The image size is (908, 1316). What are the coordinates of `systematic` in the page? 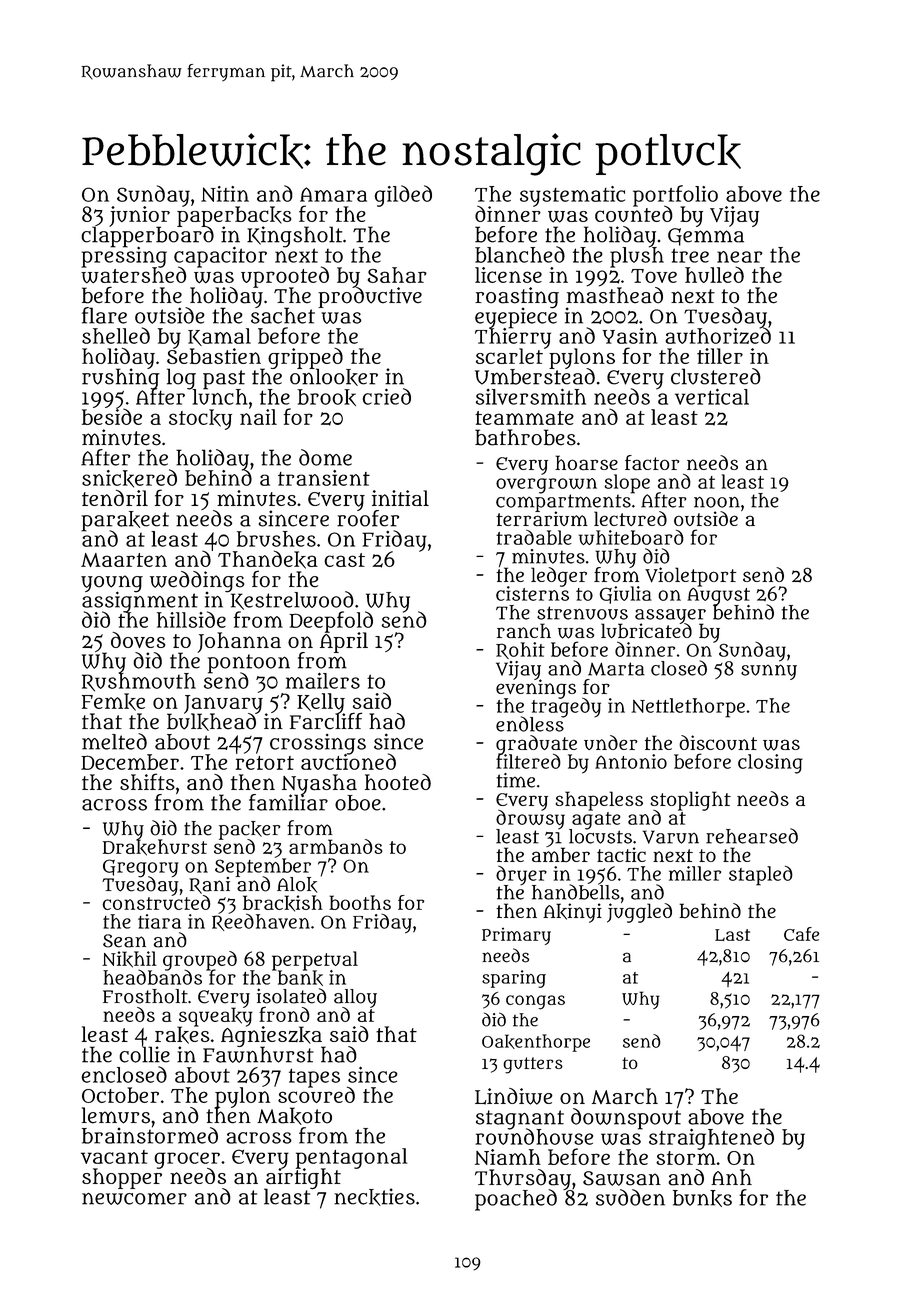 It's located at (572, 196).
